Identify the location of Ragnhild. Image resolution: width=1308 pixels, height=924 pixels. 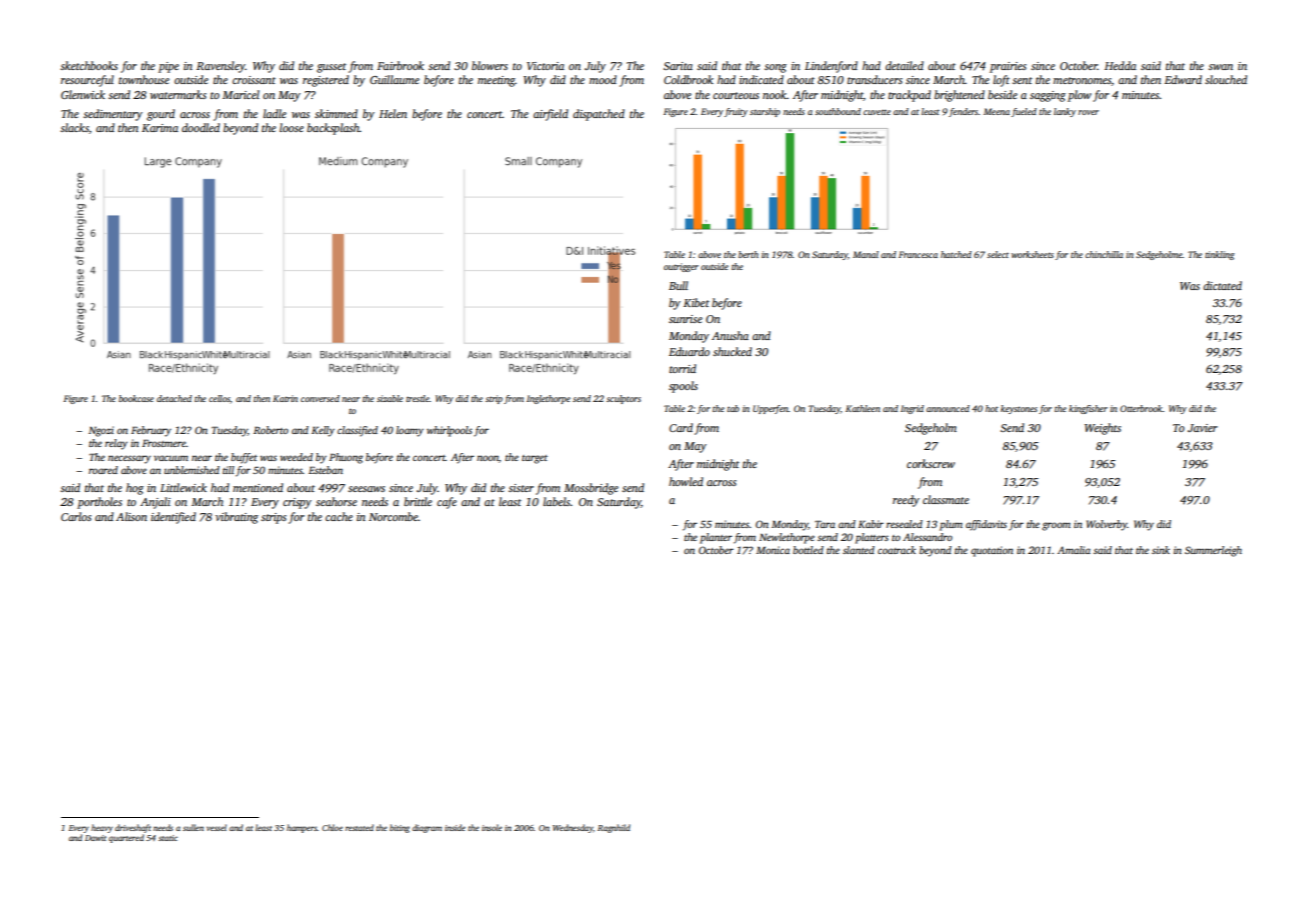
(614, 828).
